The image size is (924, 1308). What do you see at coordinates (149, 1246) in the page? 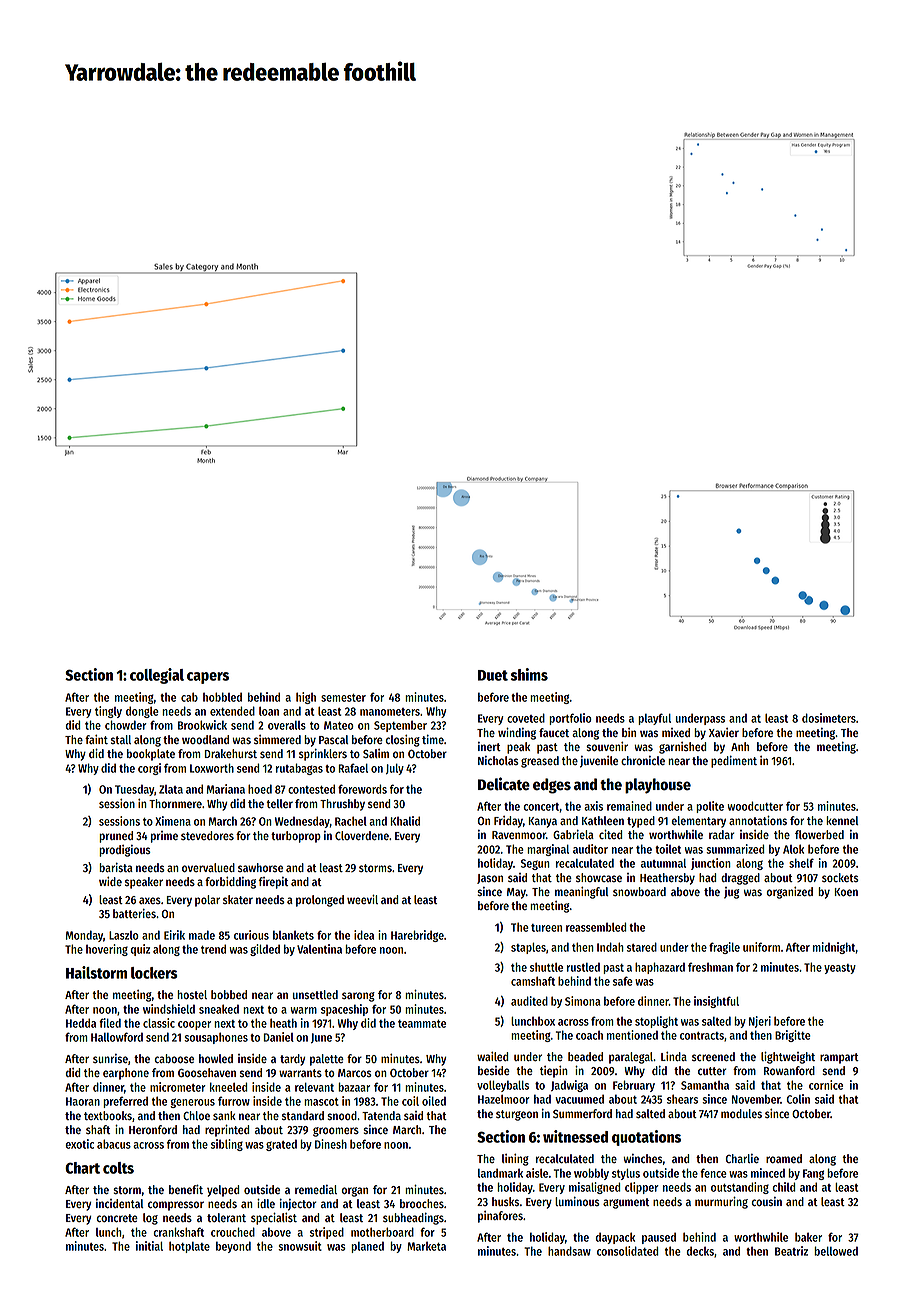
I see `initial` at bounding box center [149, 1246].
